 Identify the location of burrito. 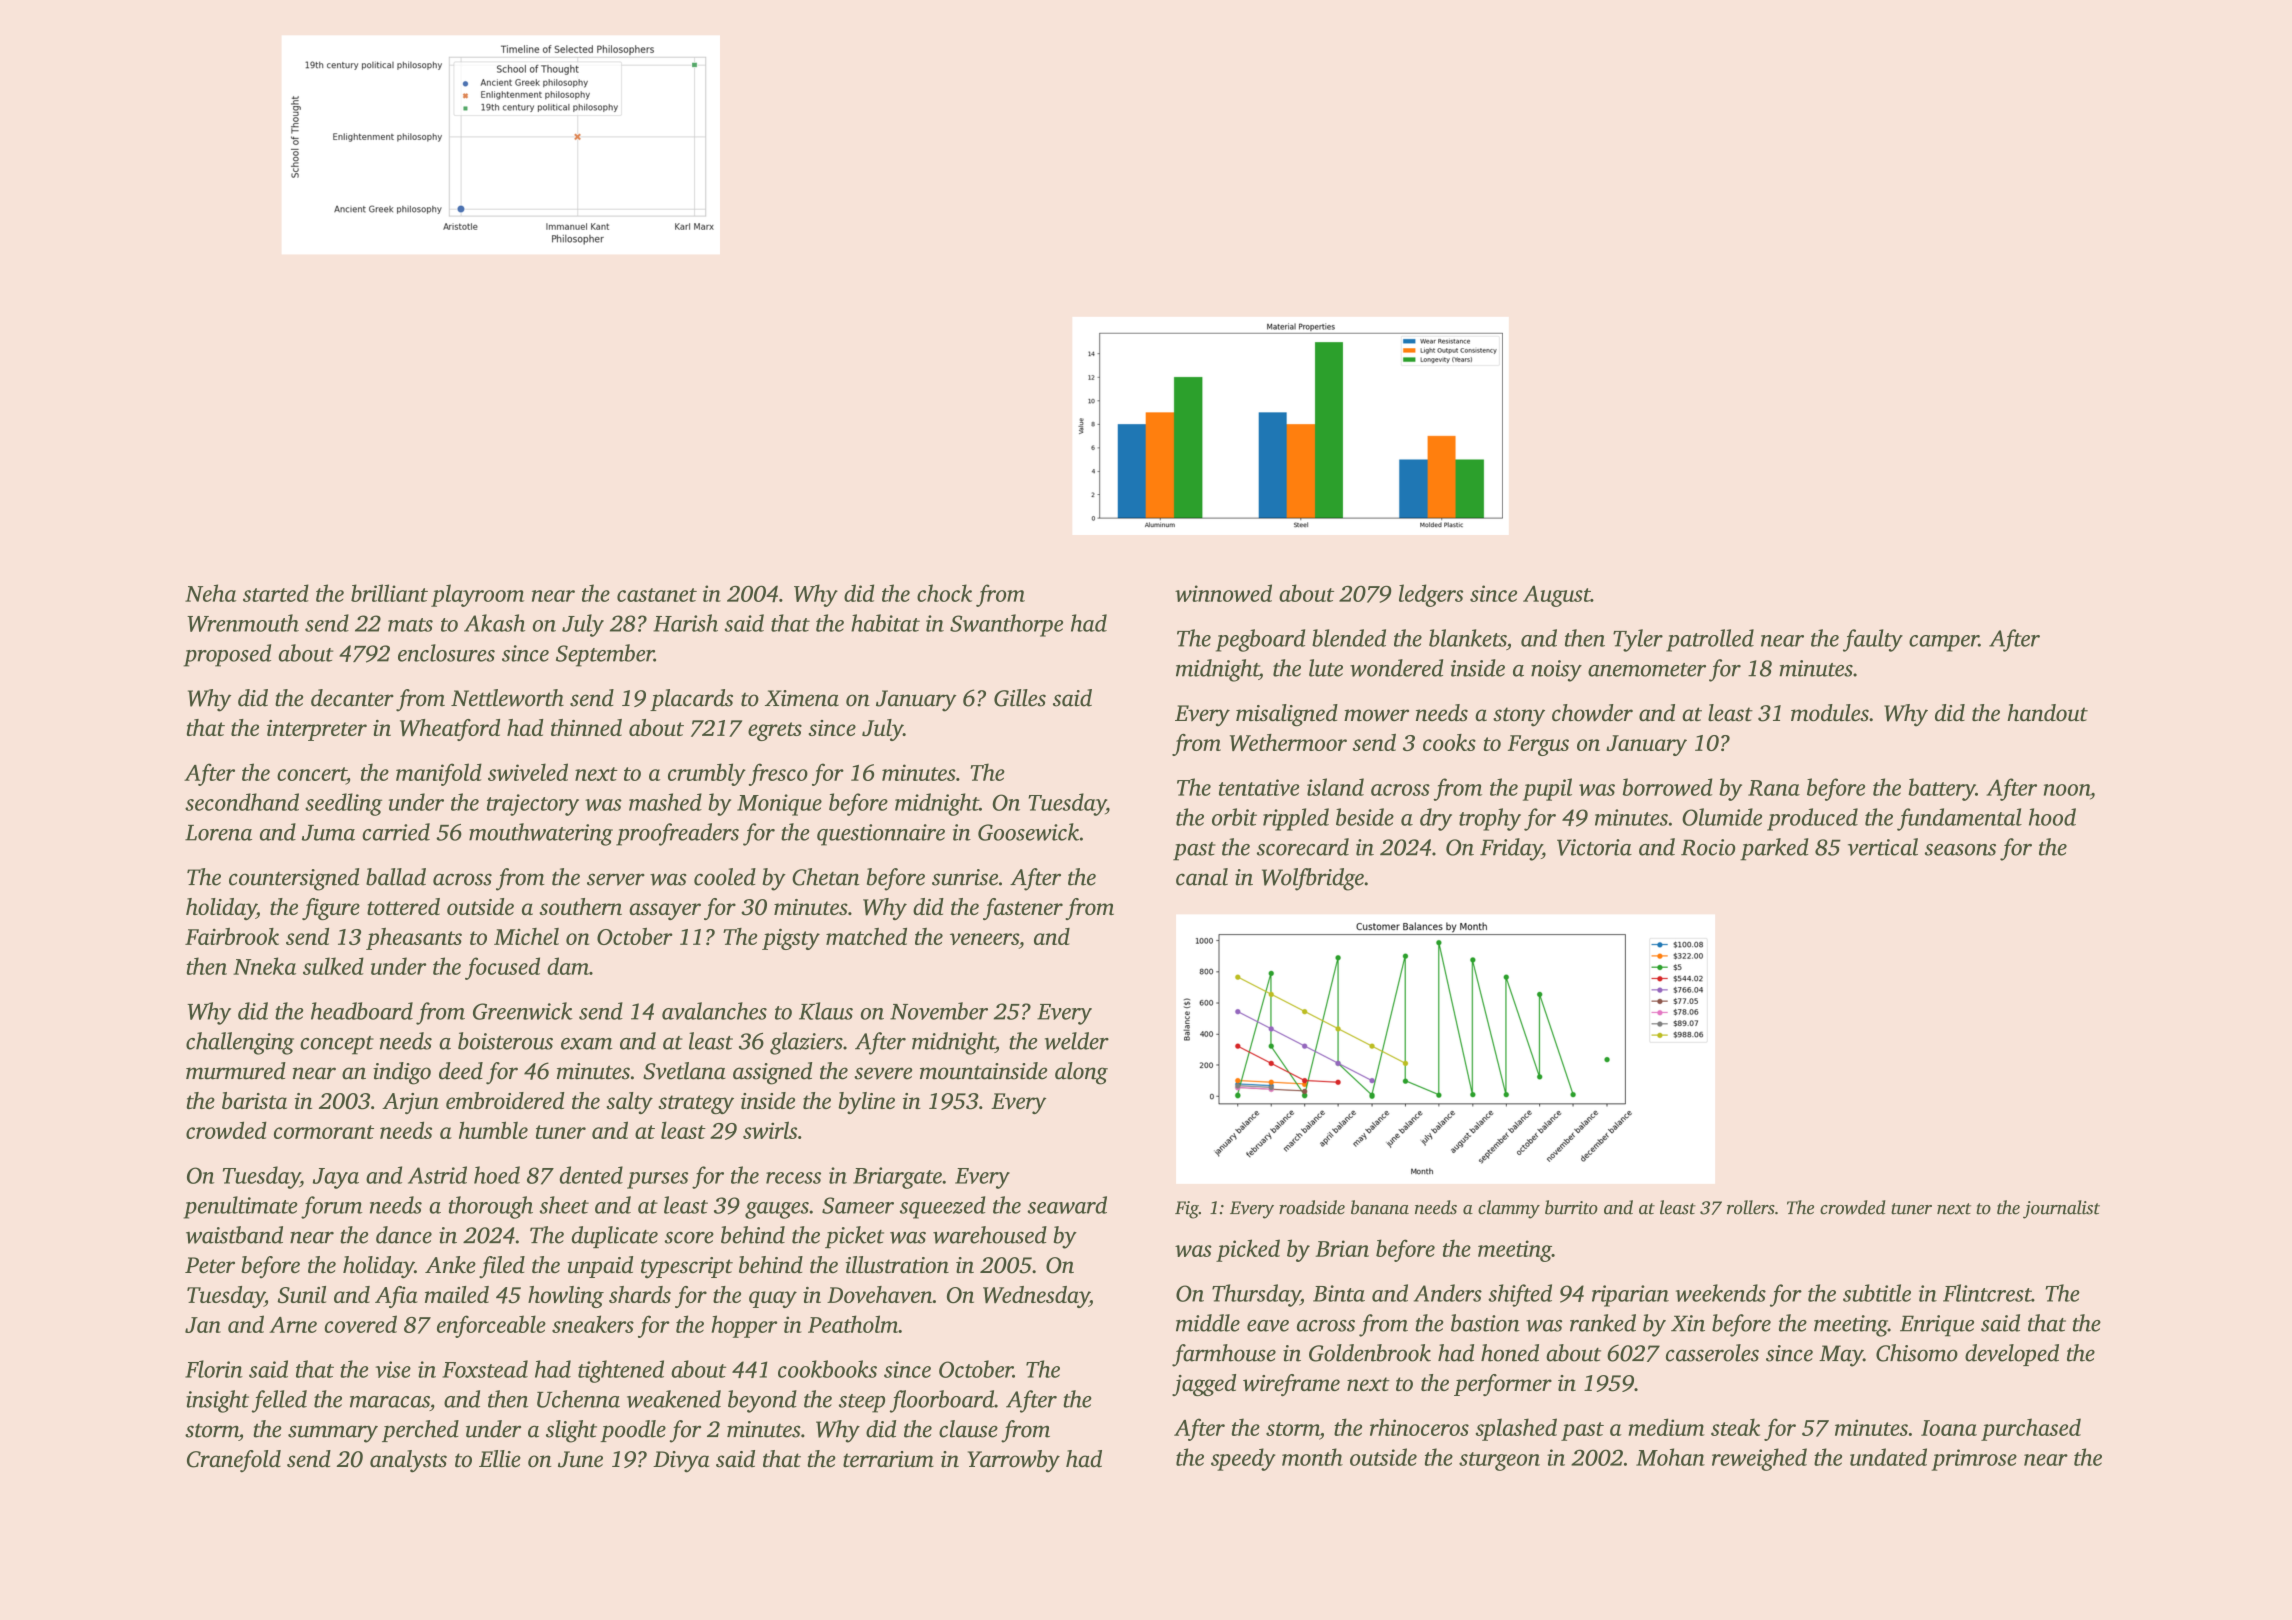
(1571, 1207).
